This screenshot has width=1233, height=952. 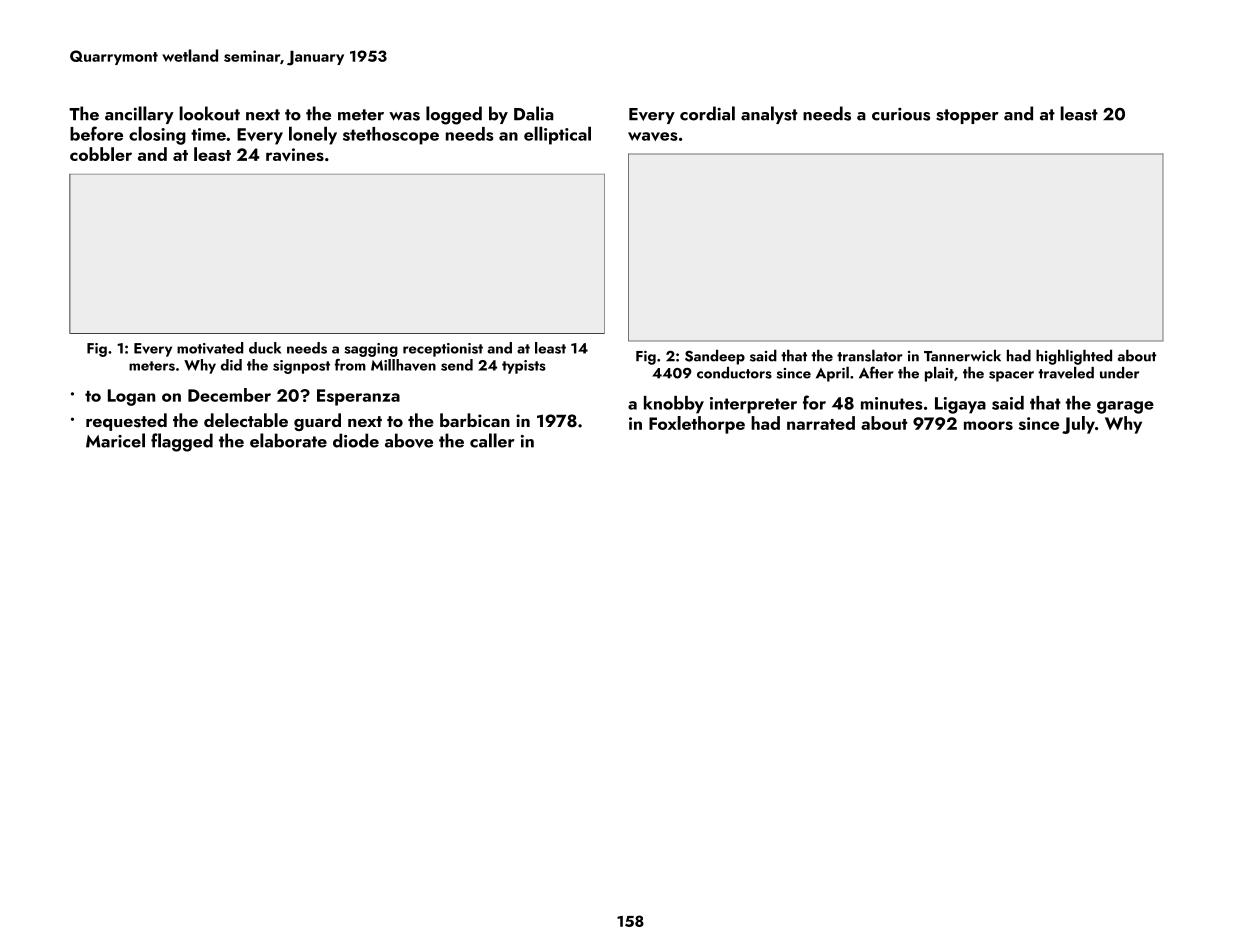 I want to click on cobbler, so click(x=101, y=154).
